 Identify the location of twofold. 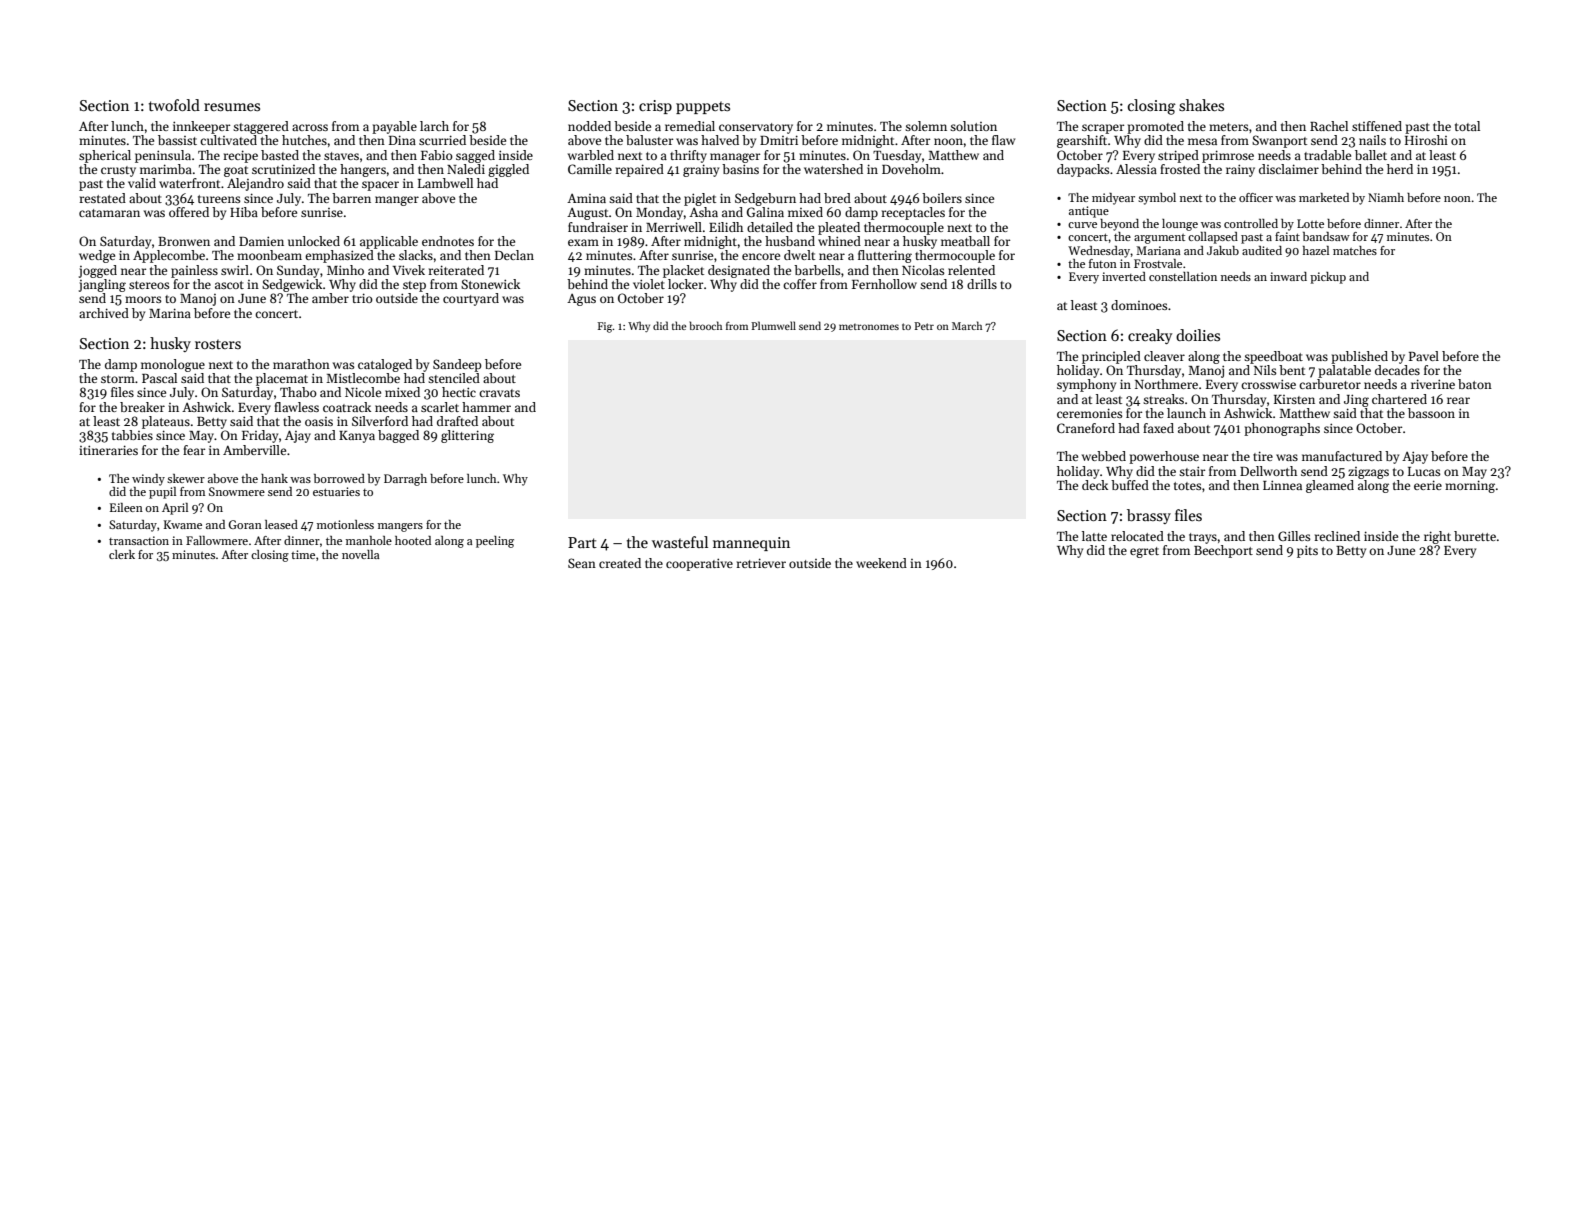
(174, 105).
